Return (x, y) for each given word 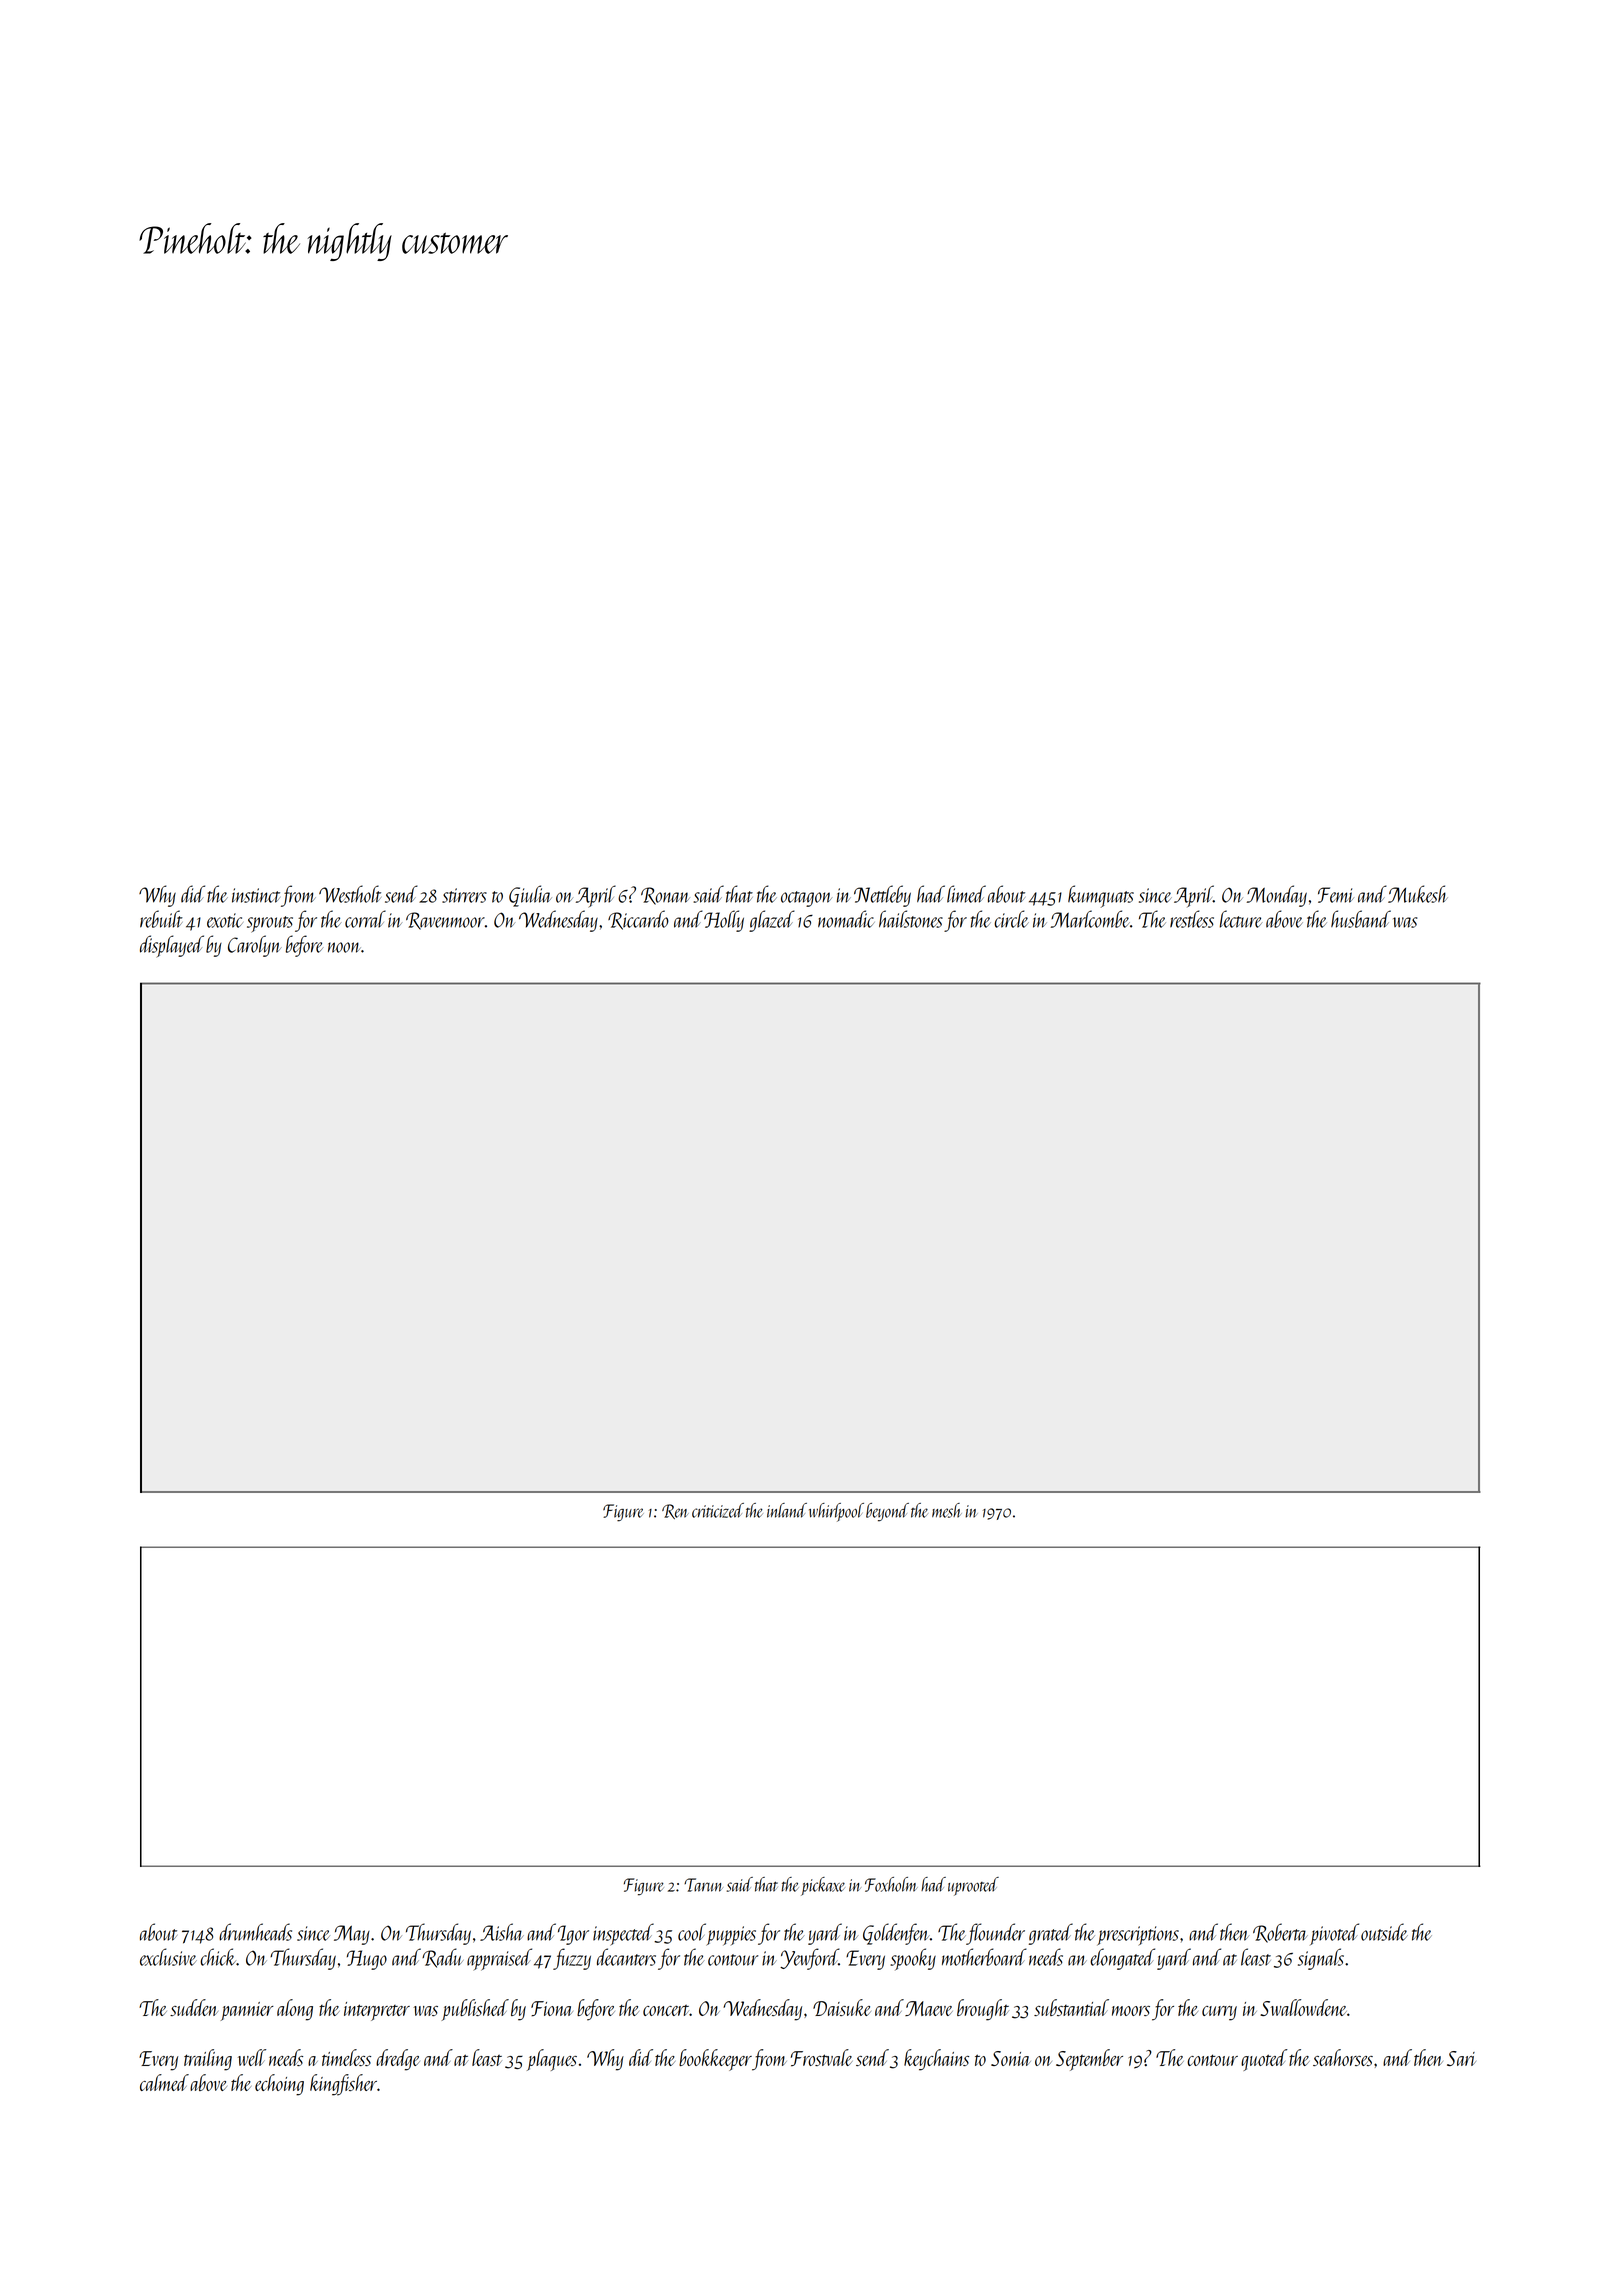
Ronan (665, 896)
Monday (1277, 896)
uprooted (973, 1886)
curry (1219, 2013)
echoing (279, 2085)
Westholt (350, 894)
